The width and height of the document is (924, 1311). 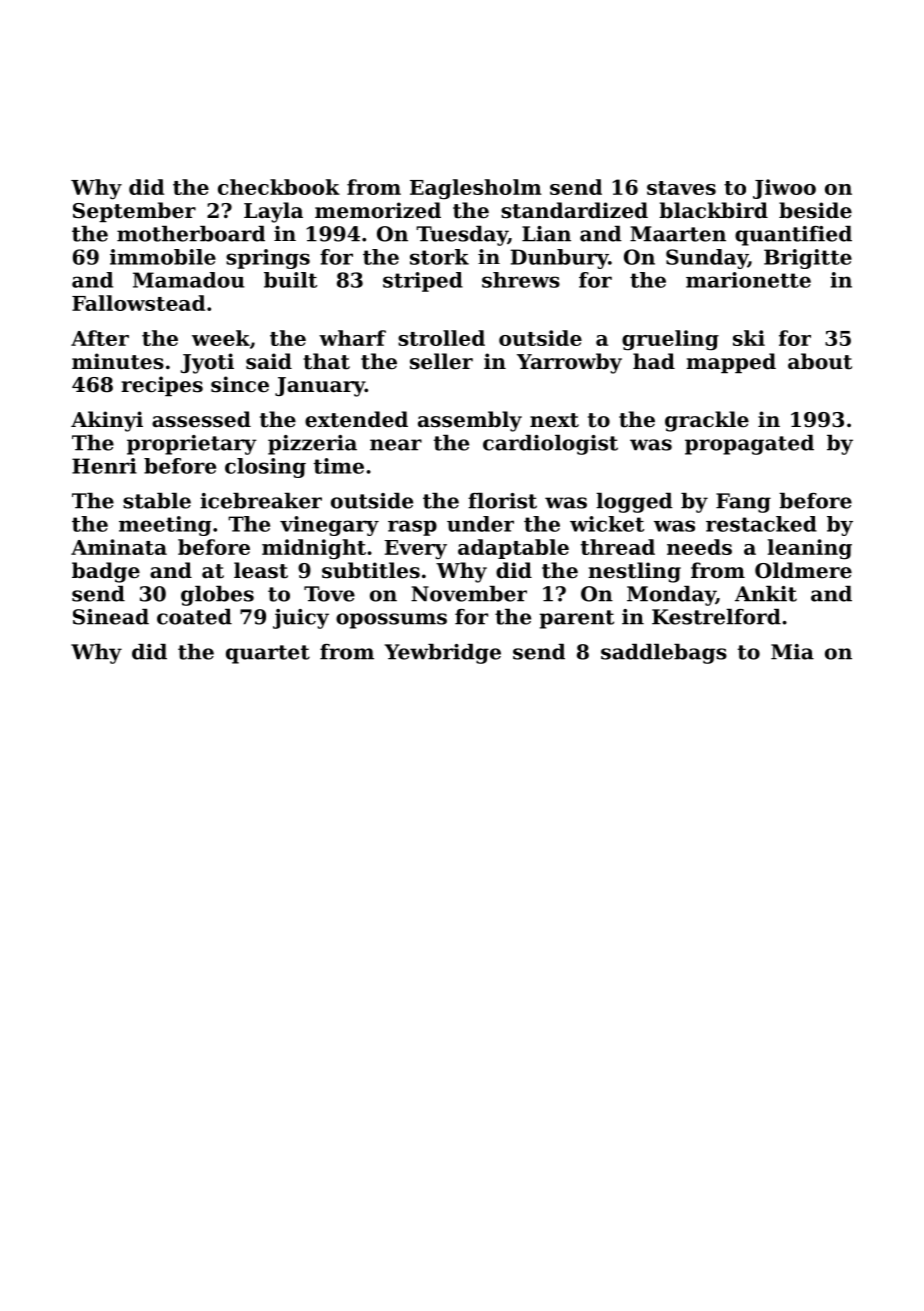 What do you see at coordinates (441, 338) in the document?
I see `strolled` at bounding box center [441, 338].
